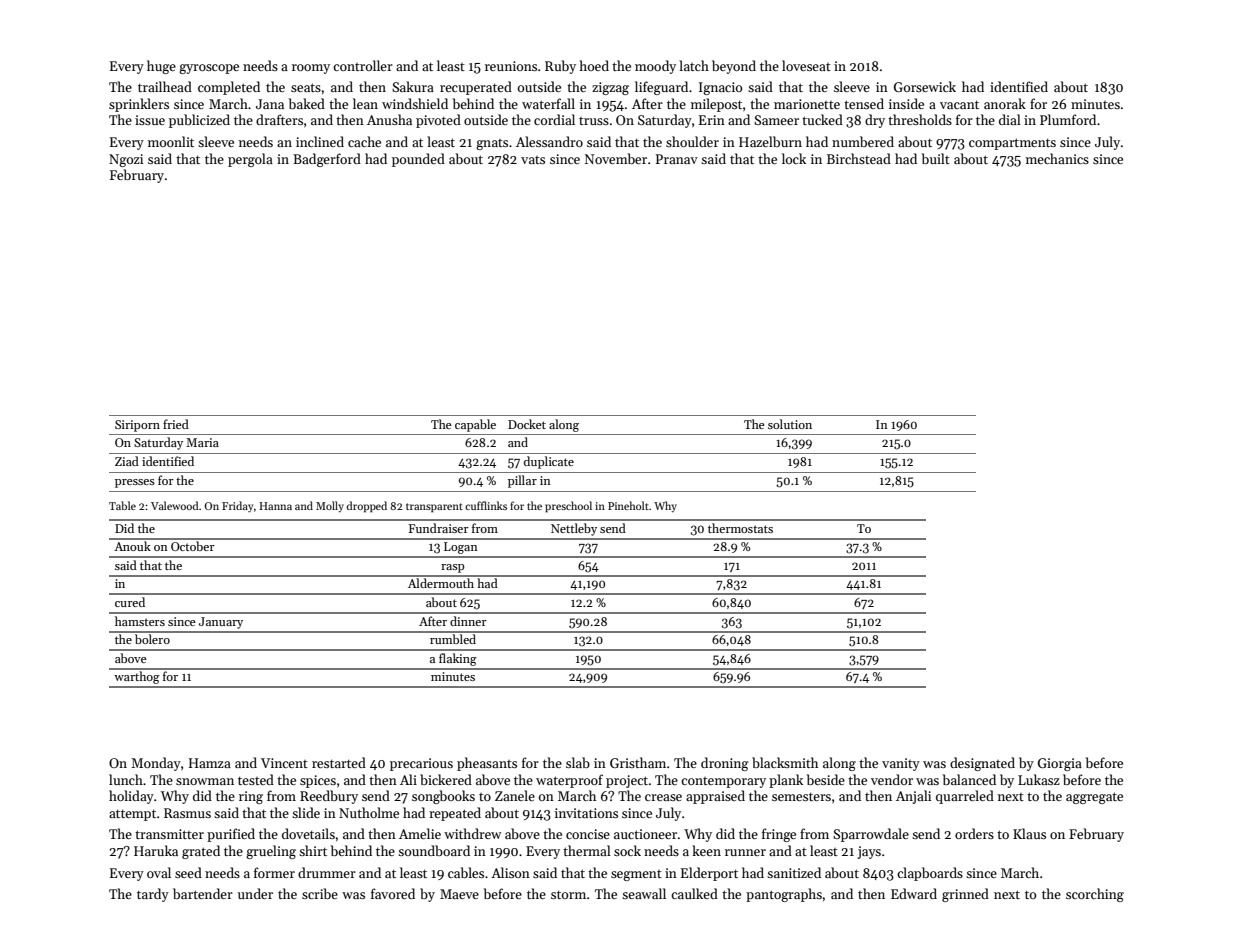 The width and height of the screenshot is (1233, 952). Describe the element at coordinates (367, 507) in the screenshot. I see `dropped` at that location.
